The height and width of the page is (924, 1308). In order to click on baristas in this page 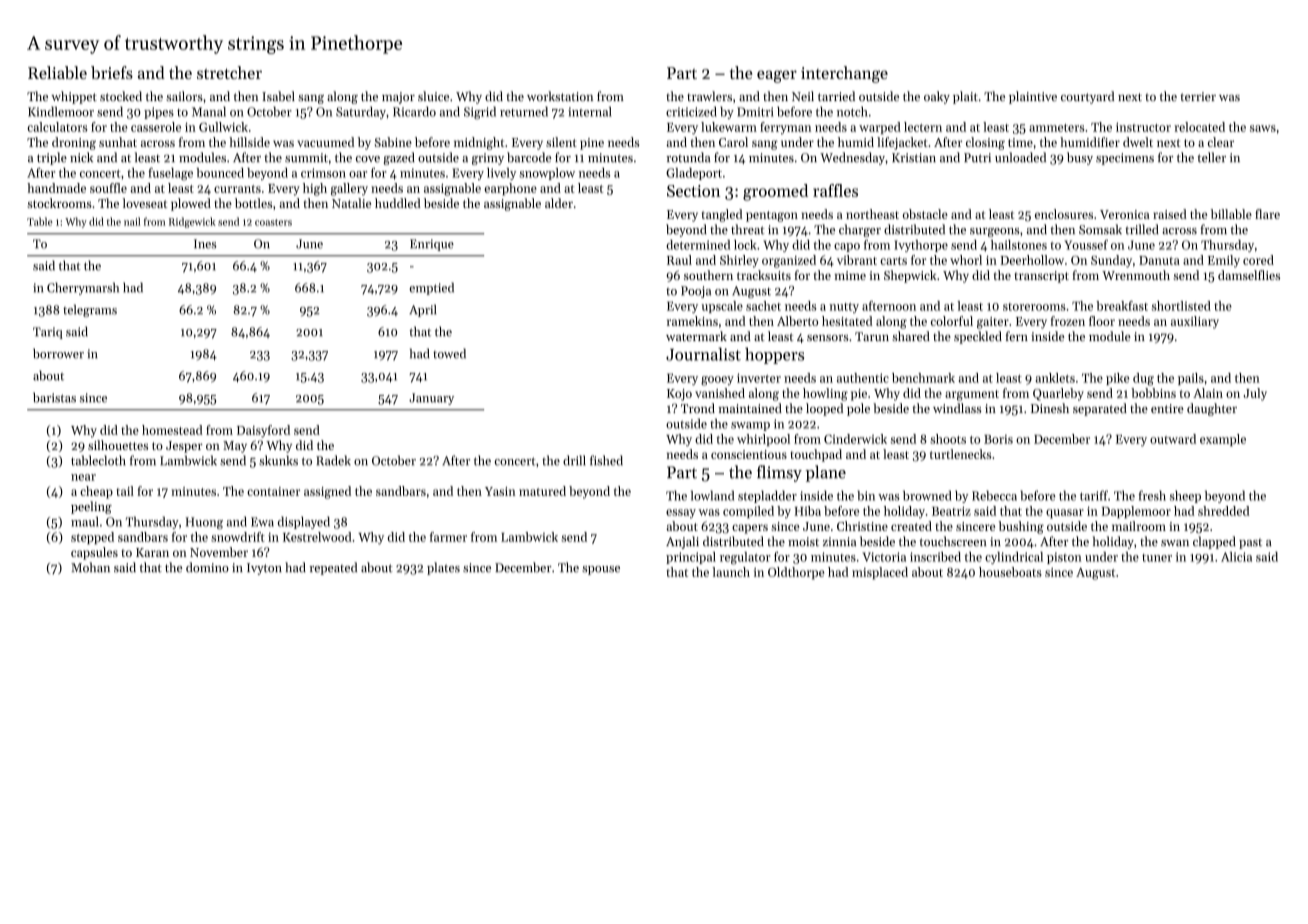, I will do `click(54, 397)`.
